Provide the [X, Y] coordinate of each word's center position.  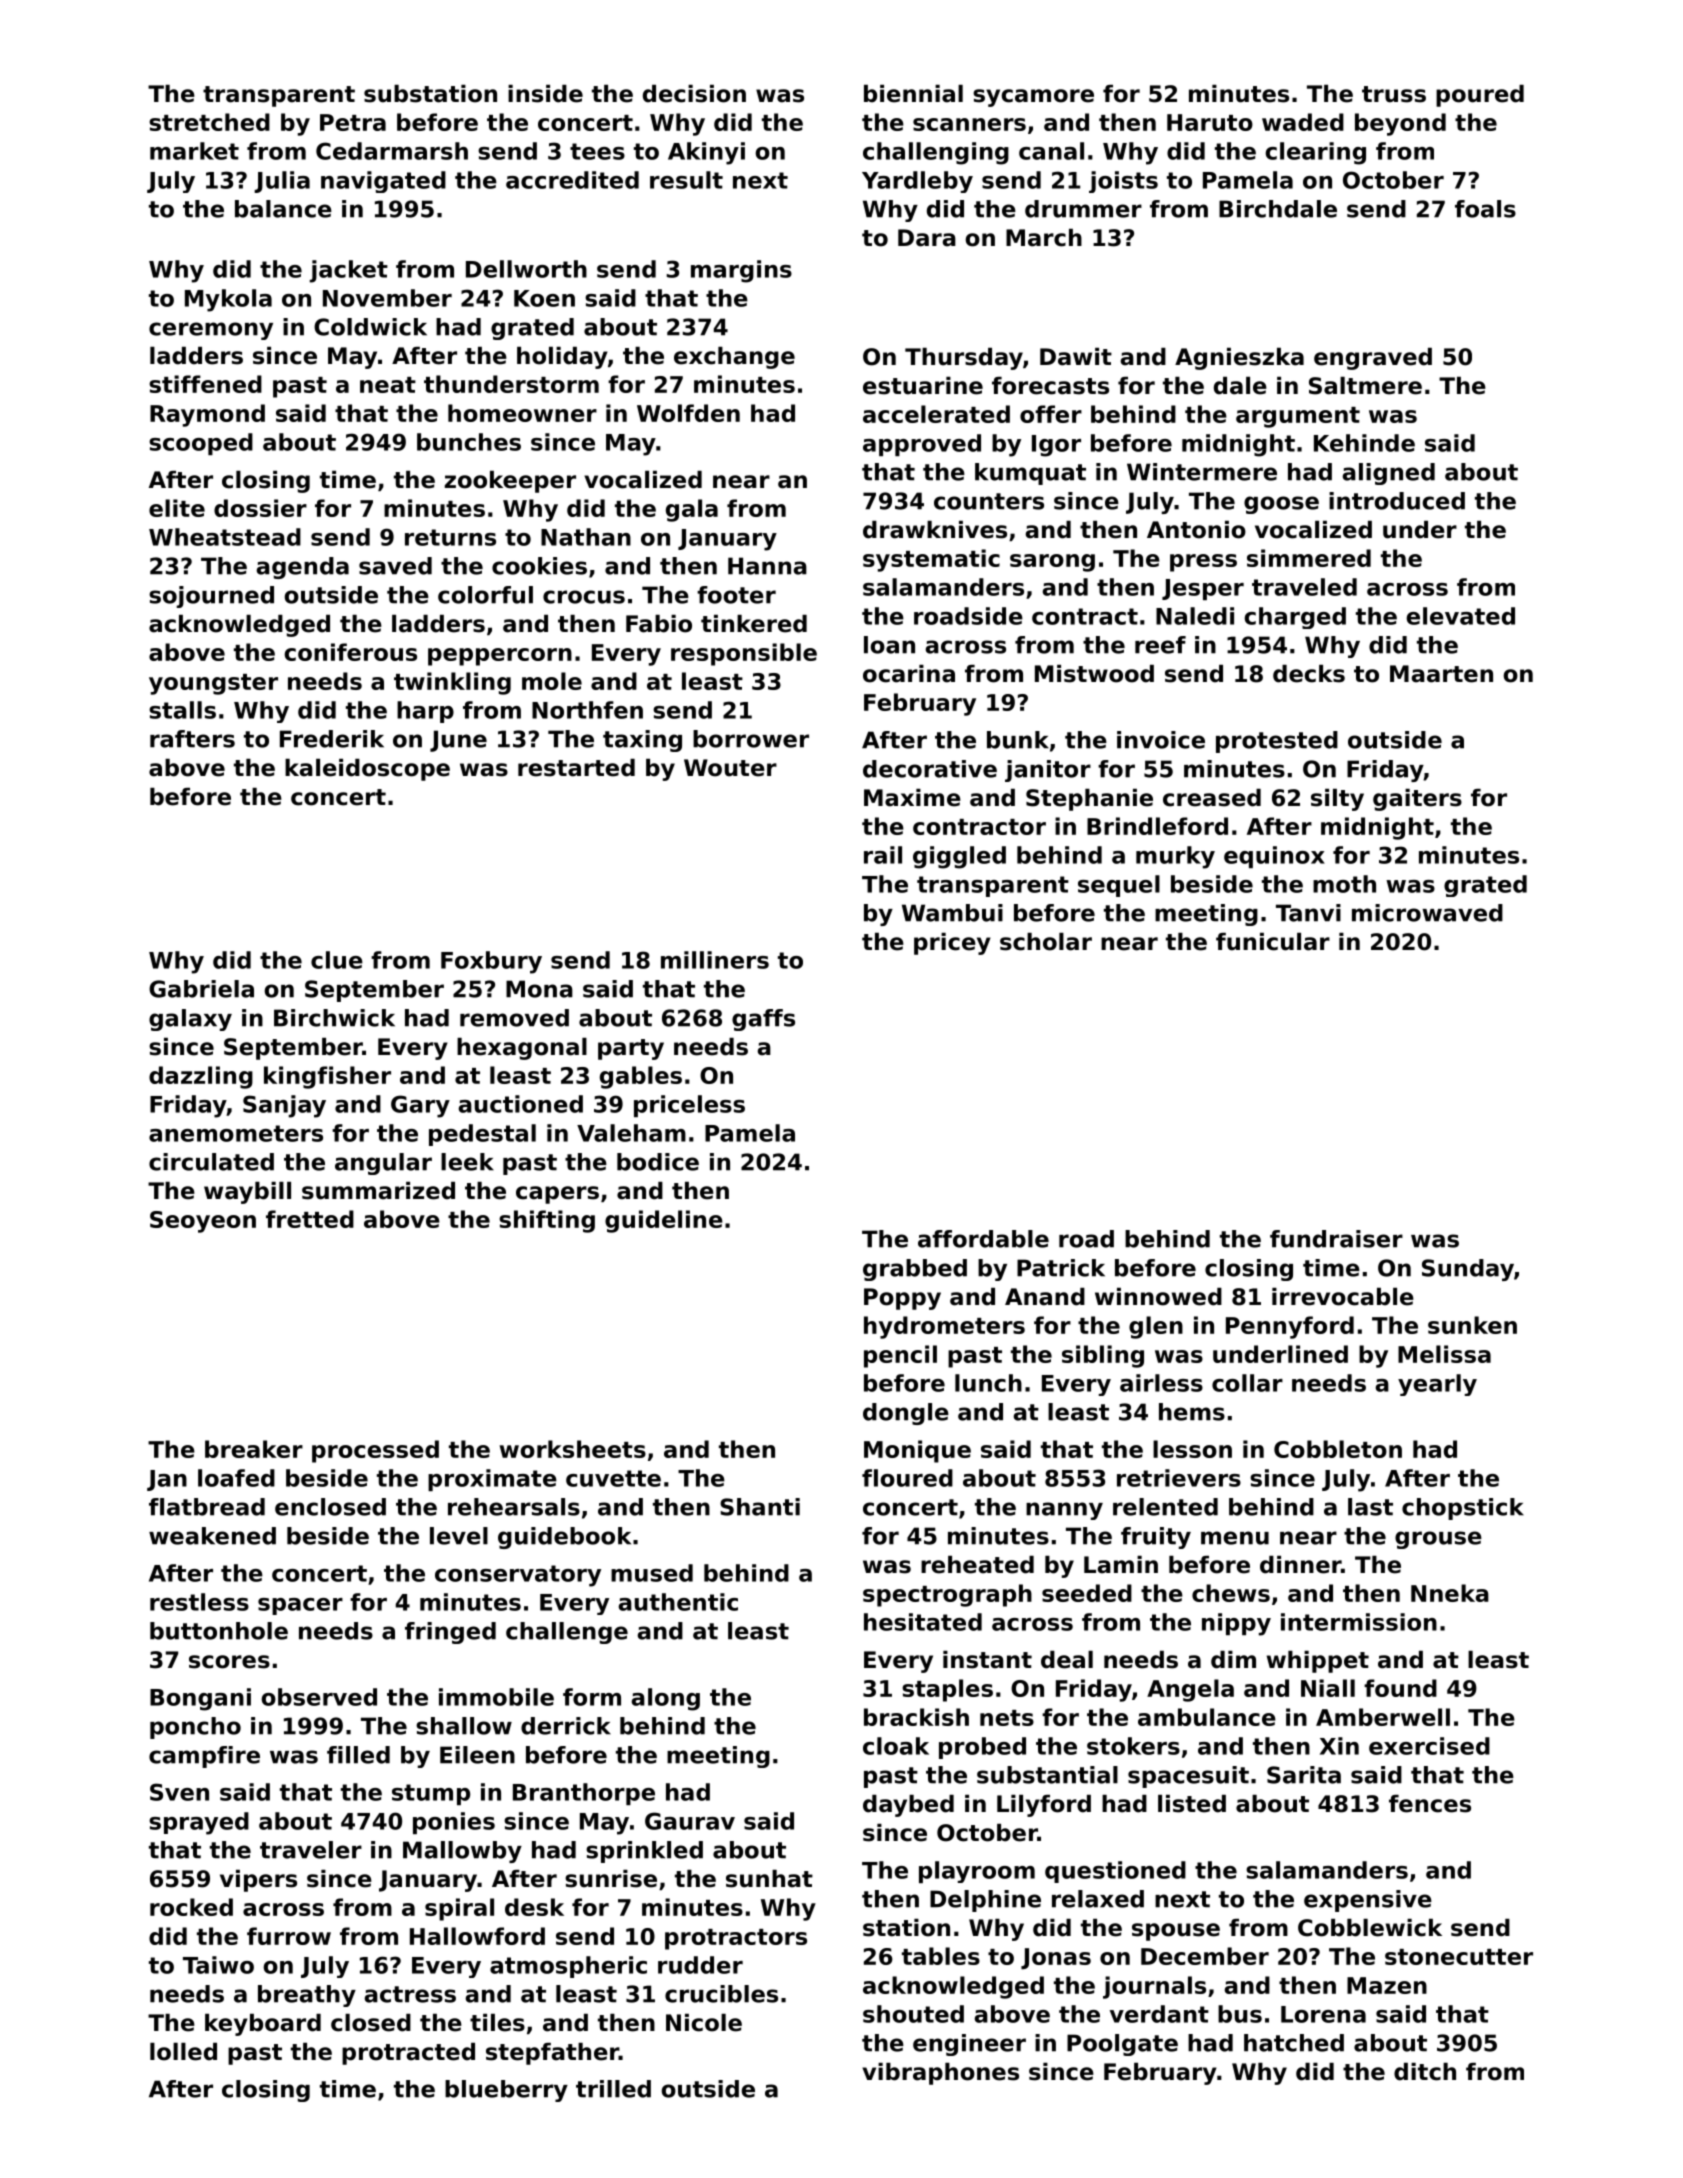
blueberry [506, 2091]
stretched [209, 122]
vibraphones [940, 2074]
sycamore [1033, 98]
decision [694, 94]
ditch [1425, 2072]
